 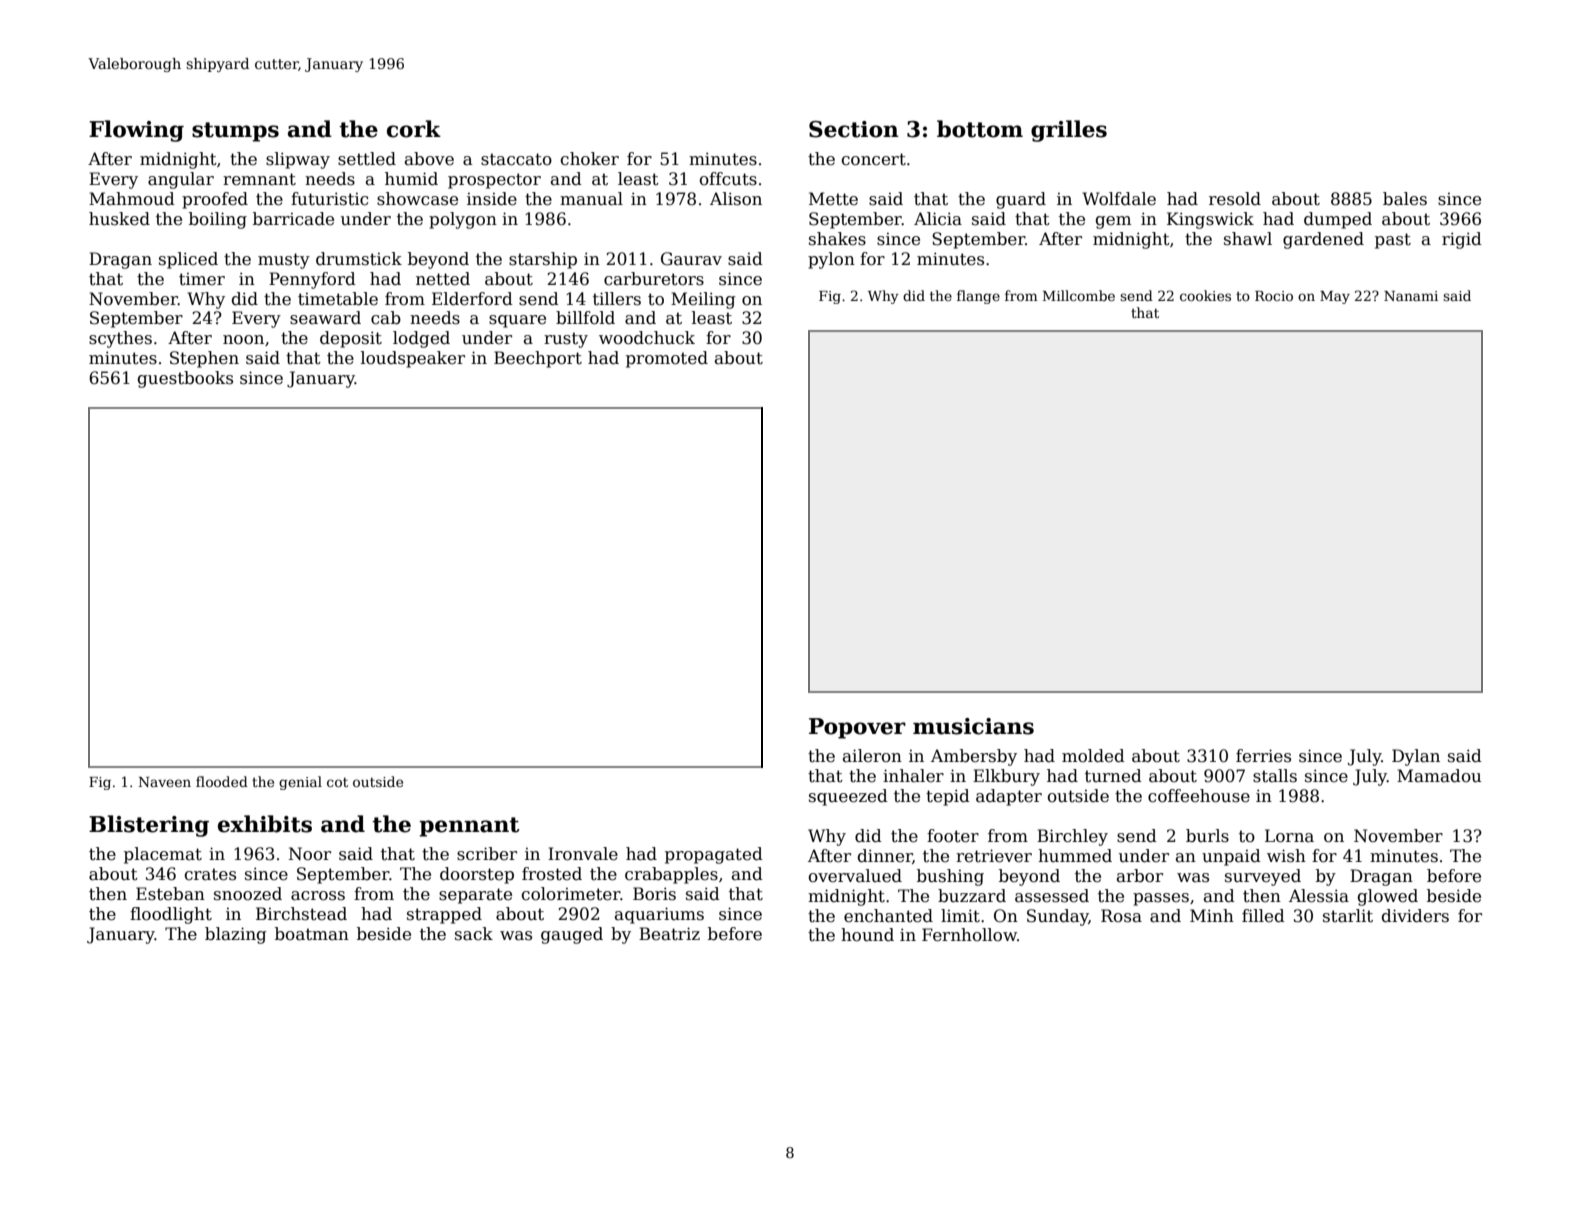 What do you see at coordinates (469, 827) in the screenshot?
I see `pennant` at bounding box center [469, 827].
